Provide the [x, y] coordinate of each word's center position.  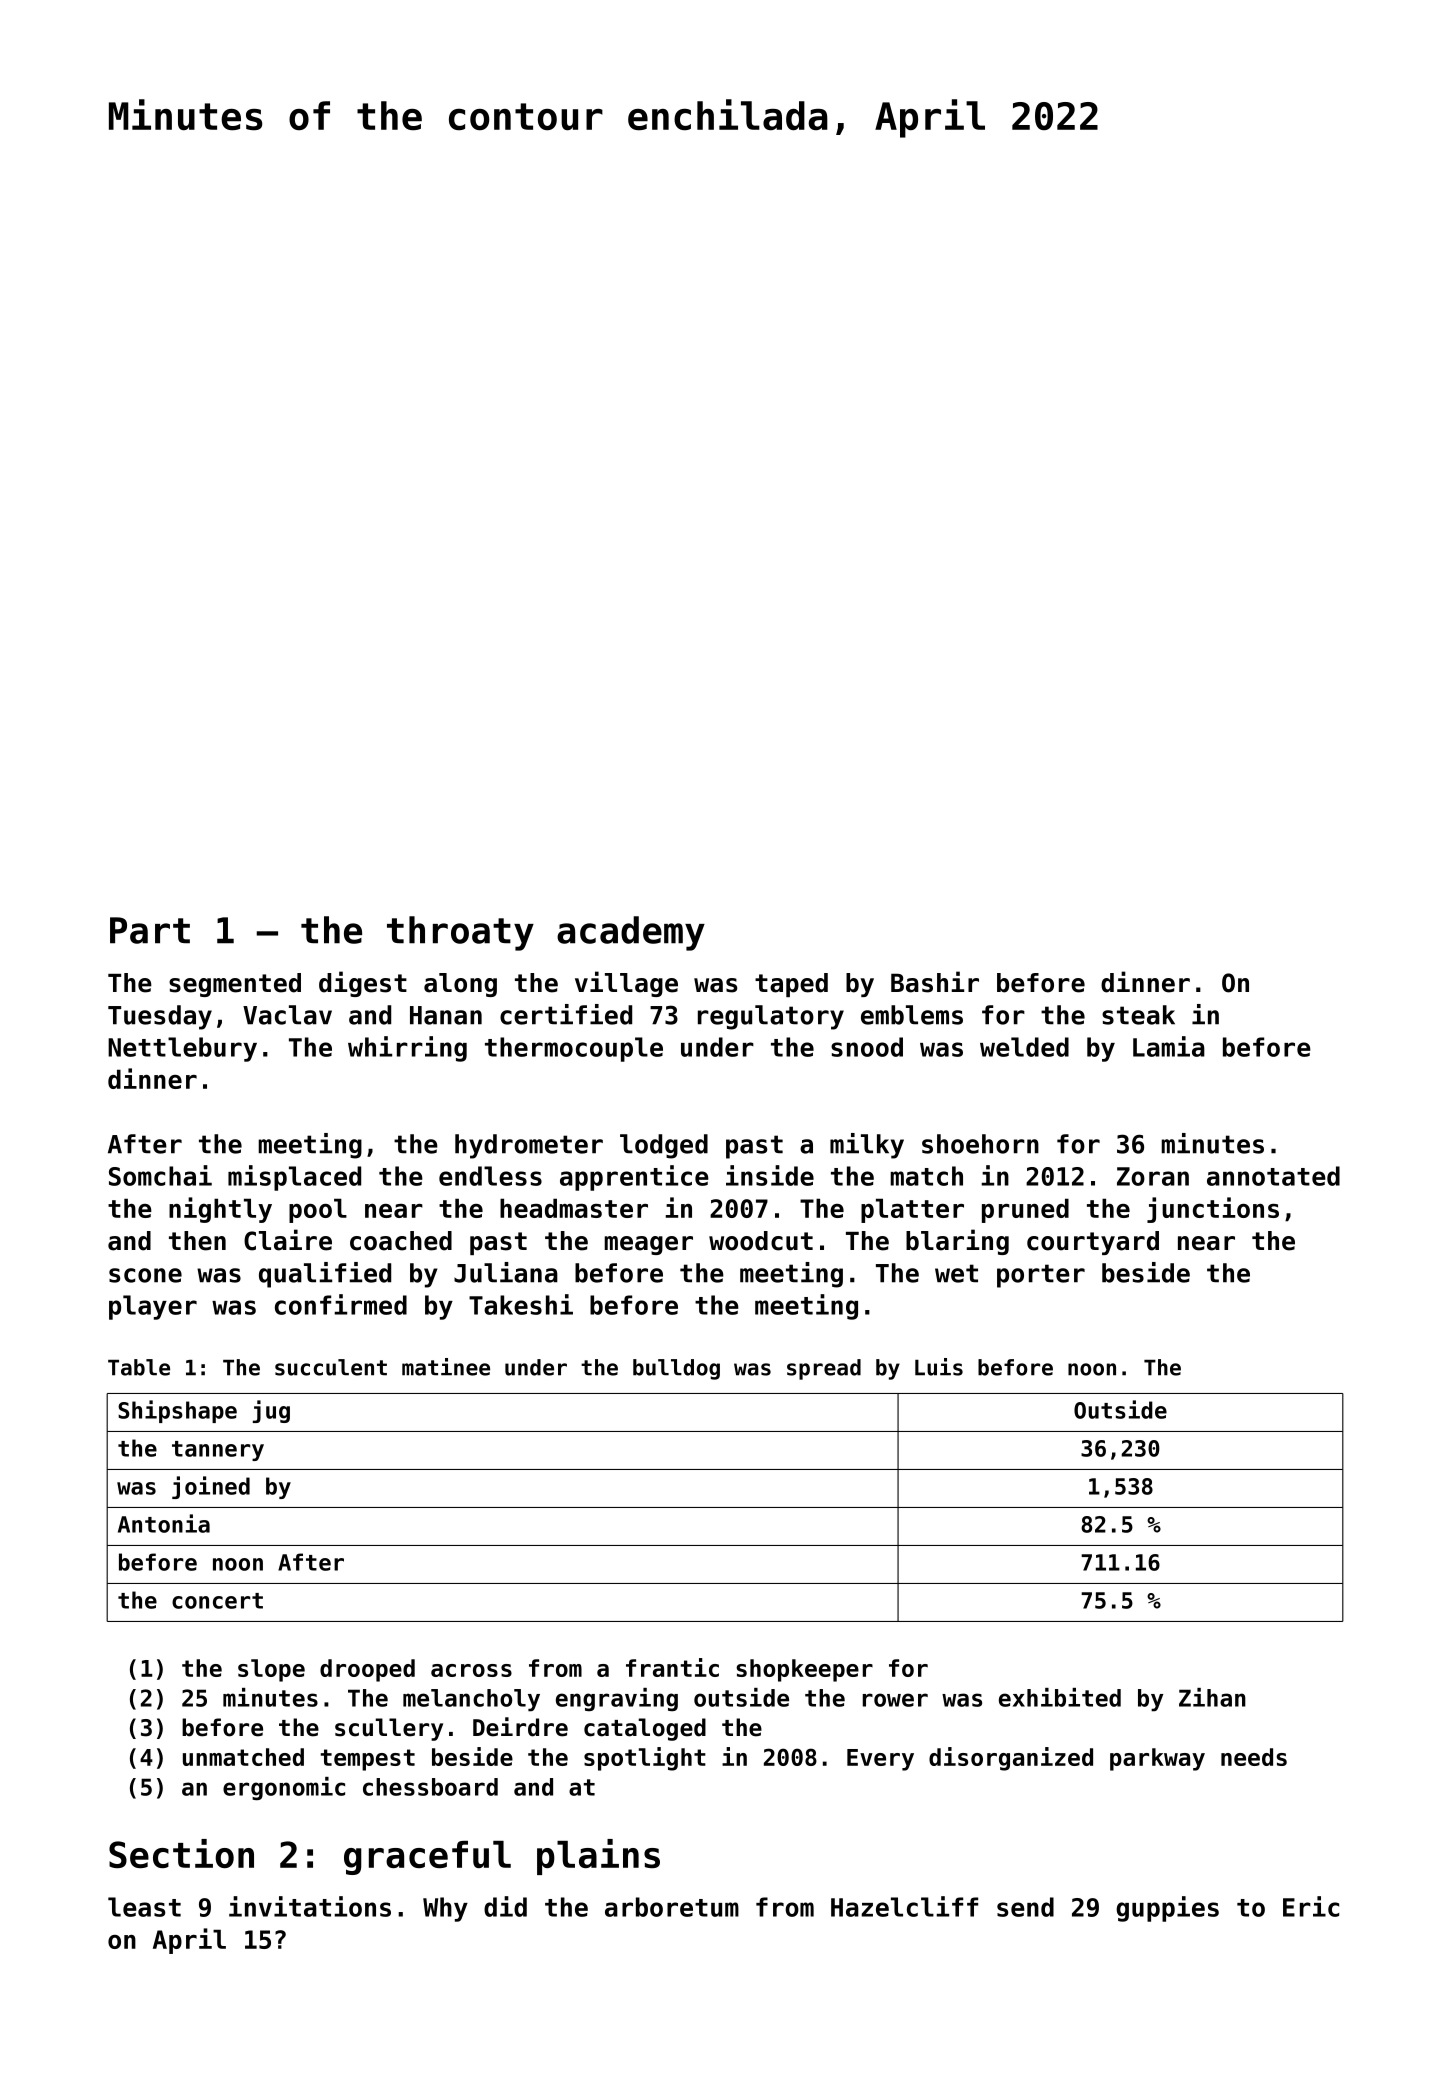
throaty [460, 933]
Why [445, 1909]
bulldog [676, 1369]
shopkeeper [804, 1670]
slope [271, 1670]
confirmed [341, 1304]
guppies [1167, 1909]
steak [1138, 1015]
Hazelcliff [904, 1906]
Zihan [1212, 1697]
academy [631, 933]
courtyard [1093, 1243]
